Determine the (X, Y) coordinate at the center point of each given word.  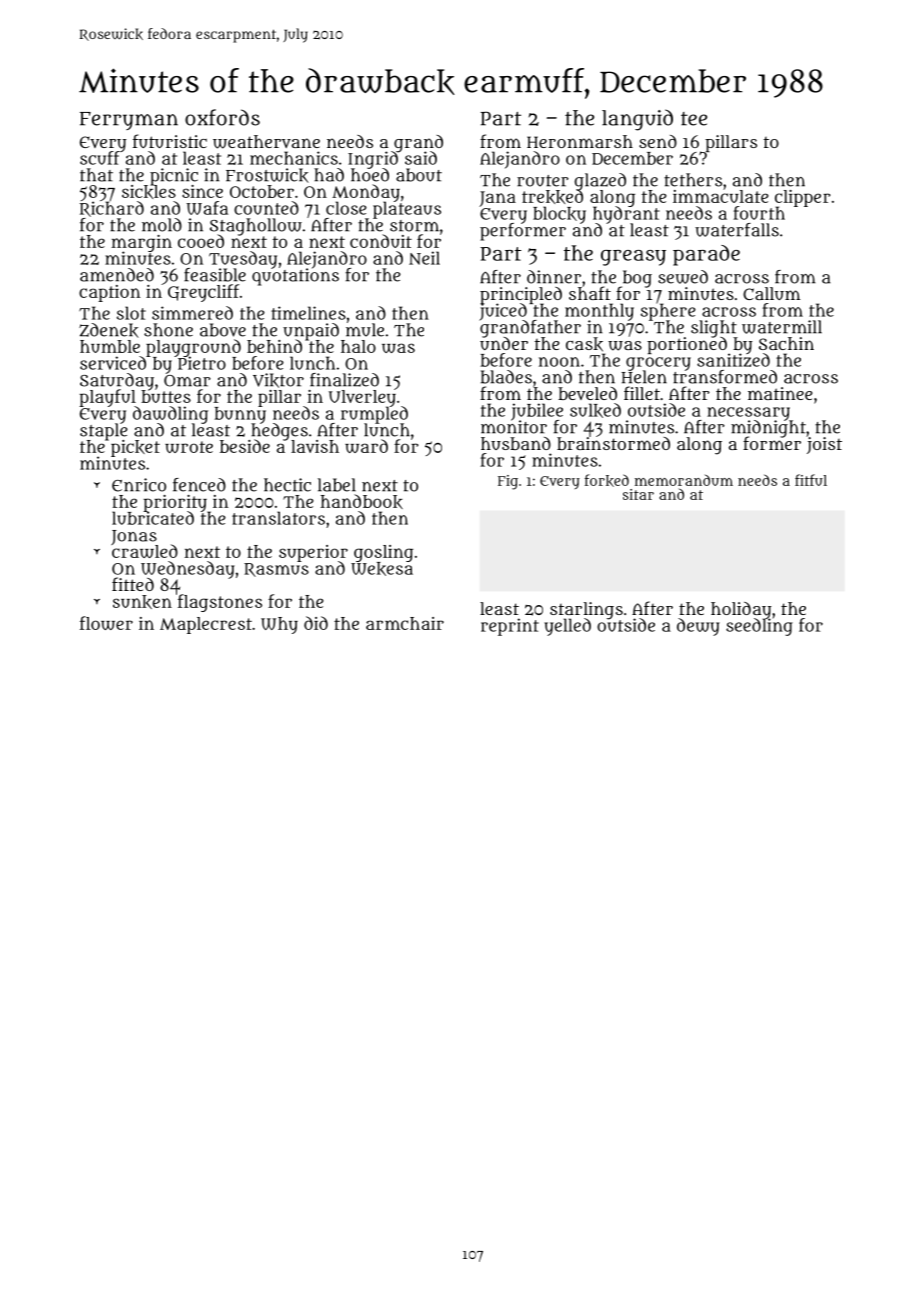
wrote (189, 447)
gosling (383, 553)
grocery (658, 364)
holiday (741, 610)
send (658, 141)
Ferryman (129, 121)
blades (506, 377)
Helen (644, 377)
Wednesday (188, 569)
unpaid (311, 331)
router (543, 181)
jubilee (537, 411)
